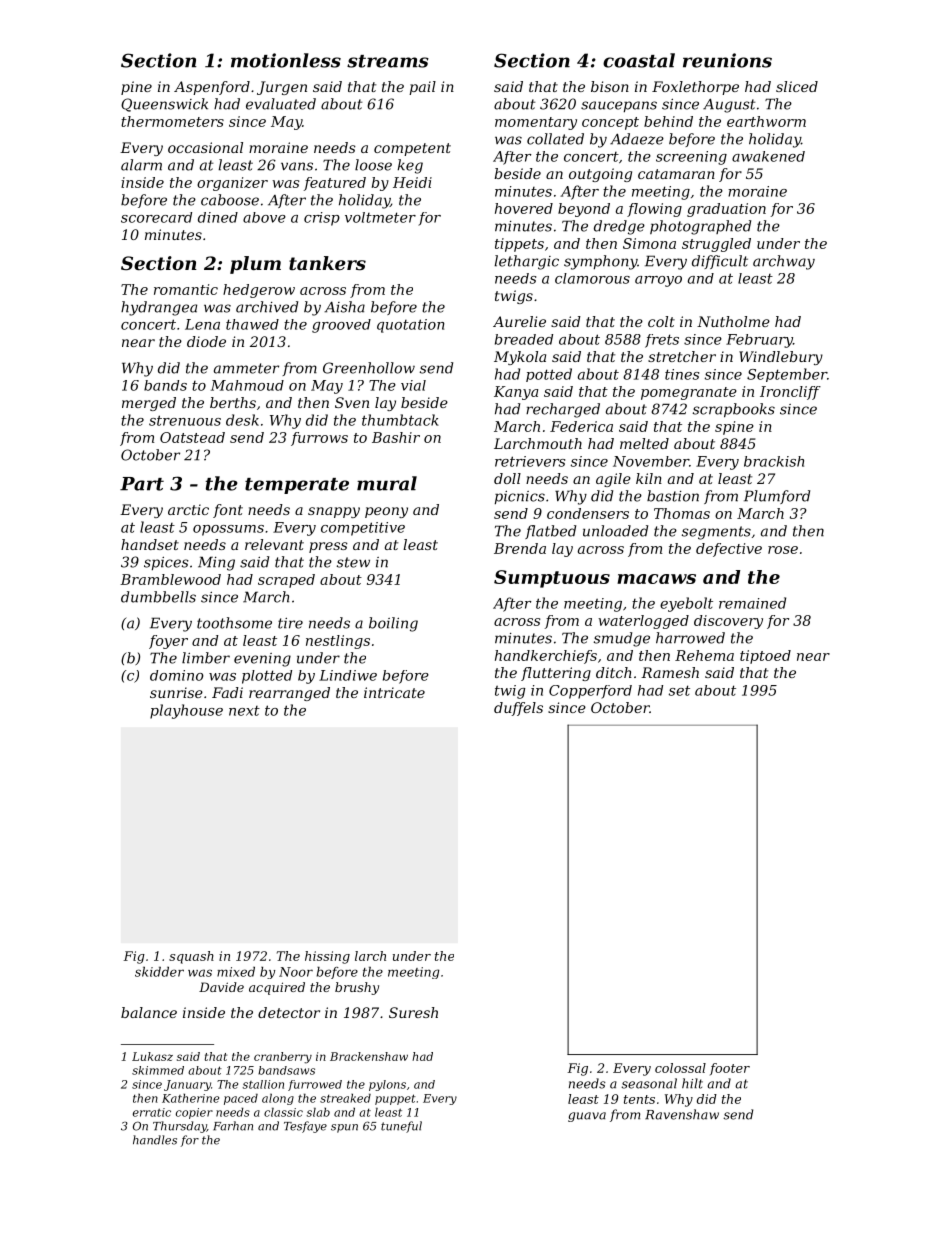  What do you see at coordinates (774, 461) in the screenshot?
I see `brackish` at bounding box center [774, 461].
